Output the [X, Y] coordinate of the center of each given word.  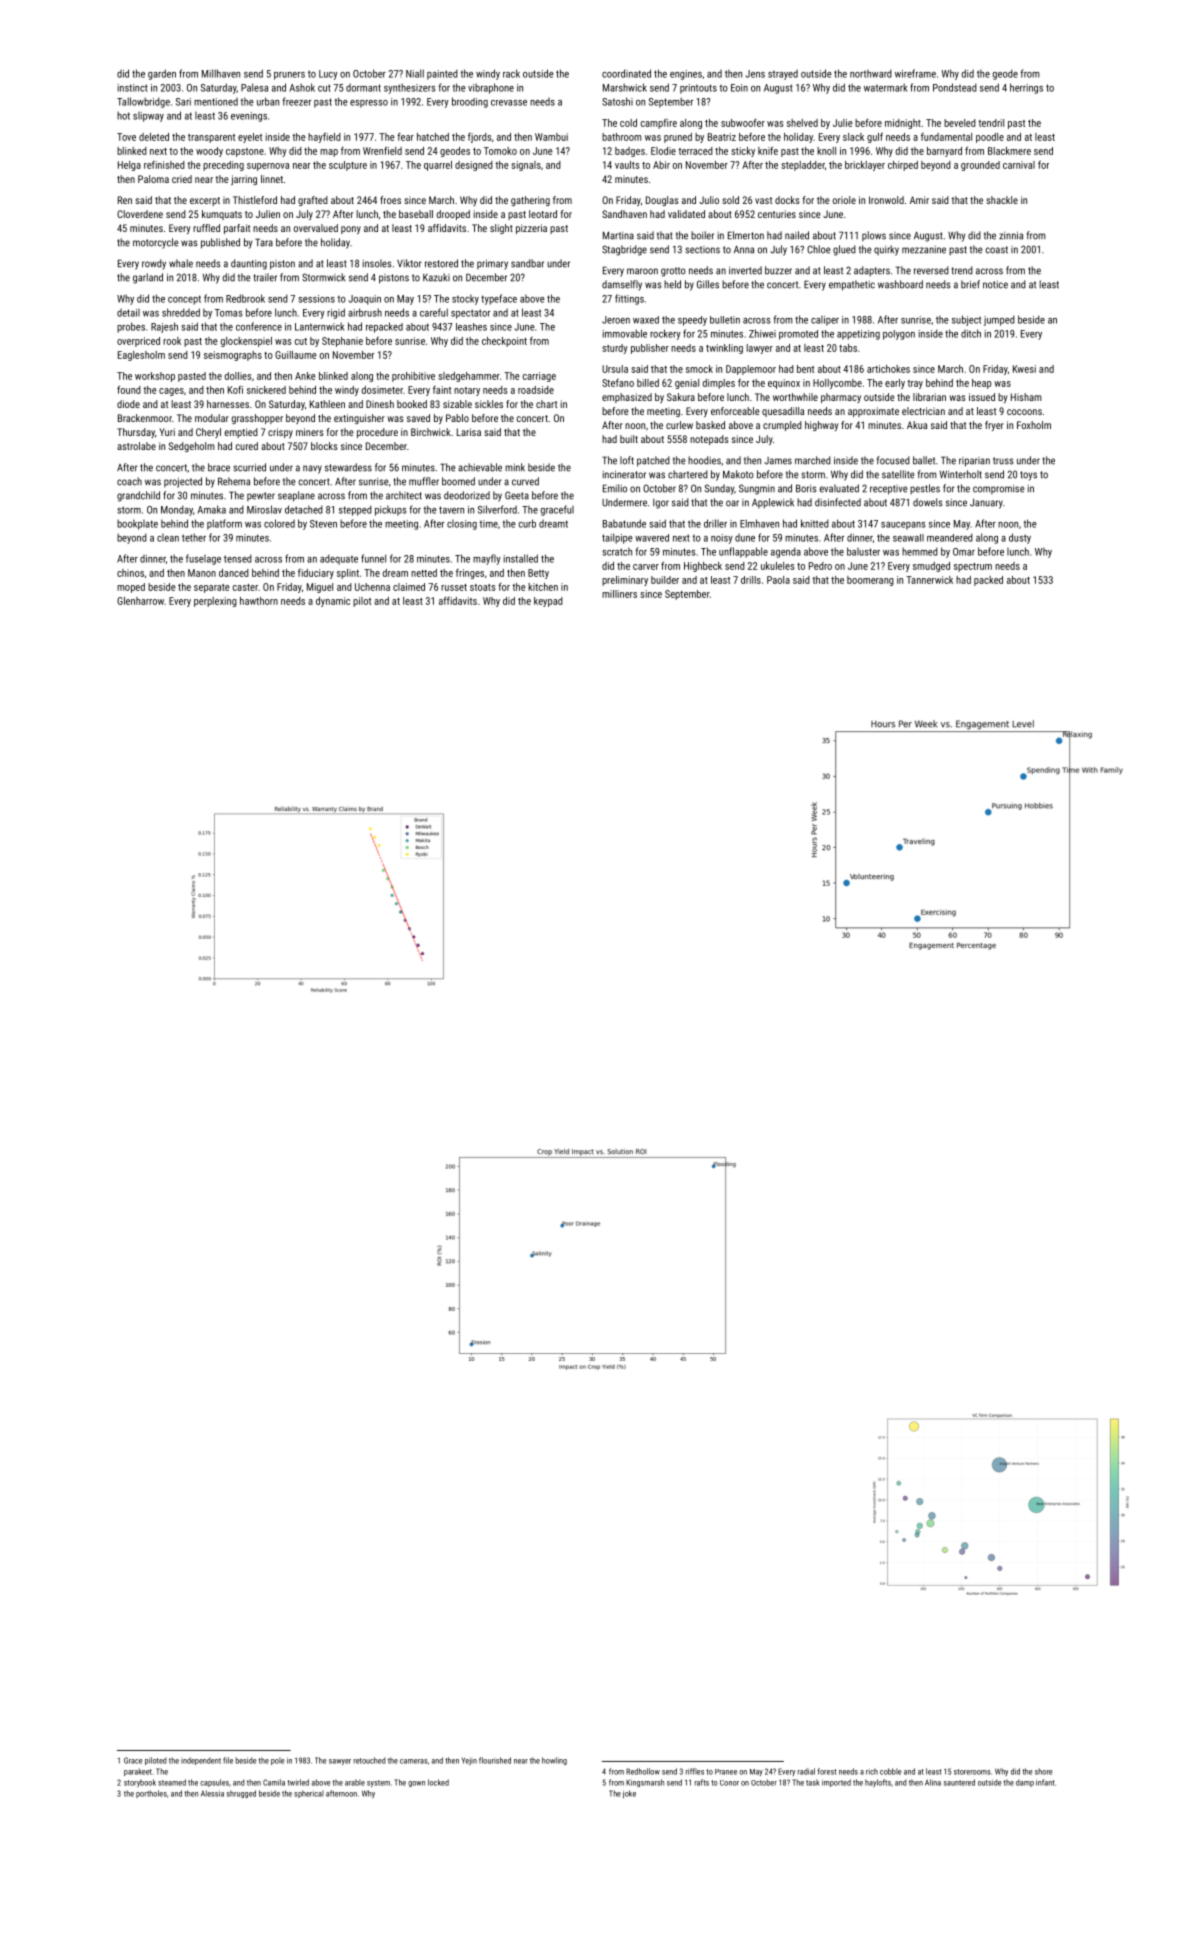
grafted [313, 201]
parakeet [138, 1772]
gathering [530, 201]
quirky [886, 250]
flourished [495, 1760]
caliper [825, 321]
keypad [548, 602]
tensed [238, 558]
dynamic [333, 602]
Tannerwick [929, 580]
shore [1043, 1771]
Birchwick [431, 432]
